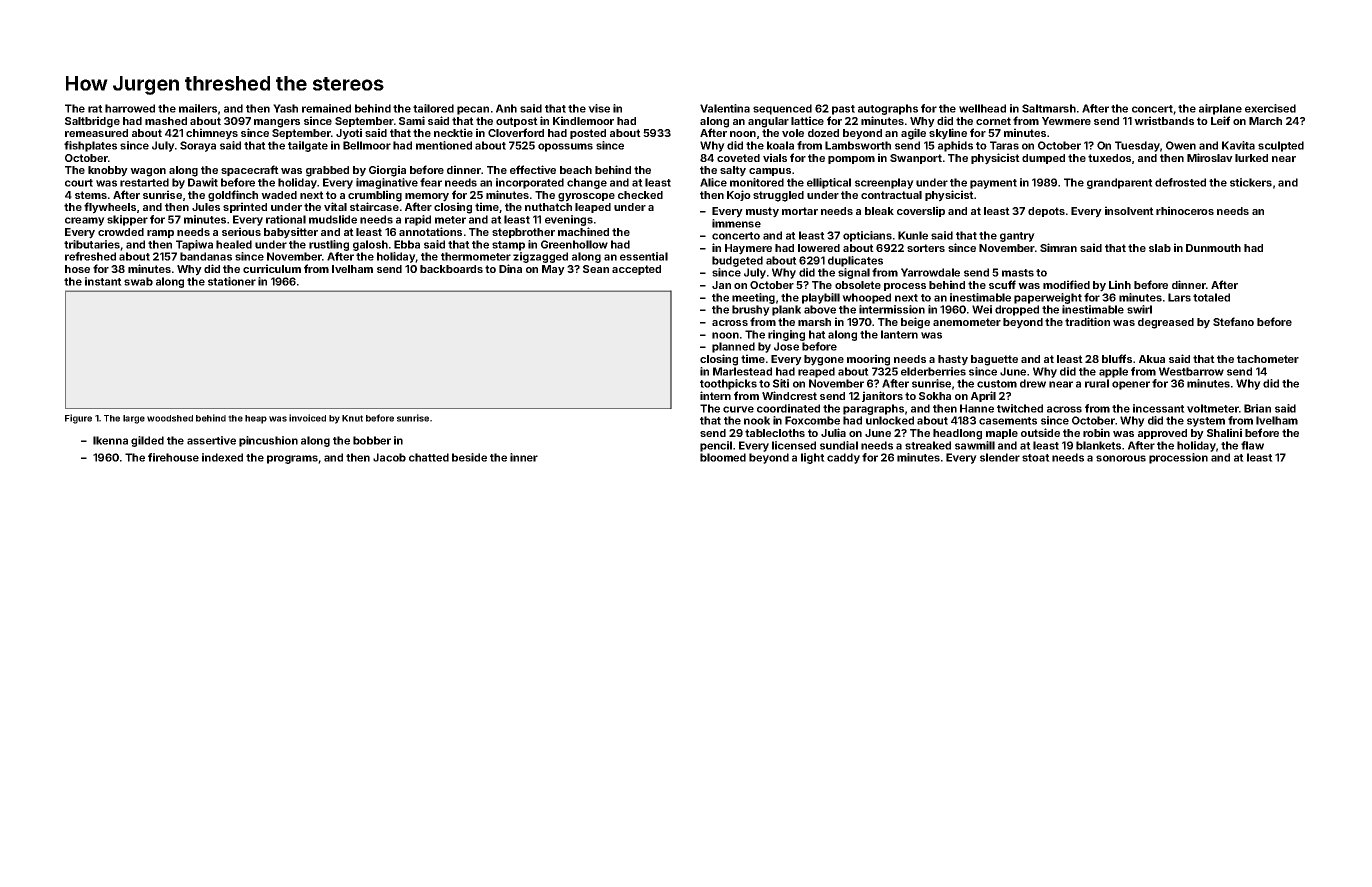 The height and width of the page is (887, 1372). What do you see at coordinates (272, 268) in the page?
I see `curriculum` at bounding box center [272, 268].
